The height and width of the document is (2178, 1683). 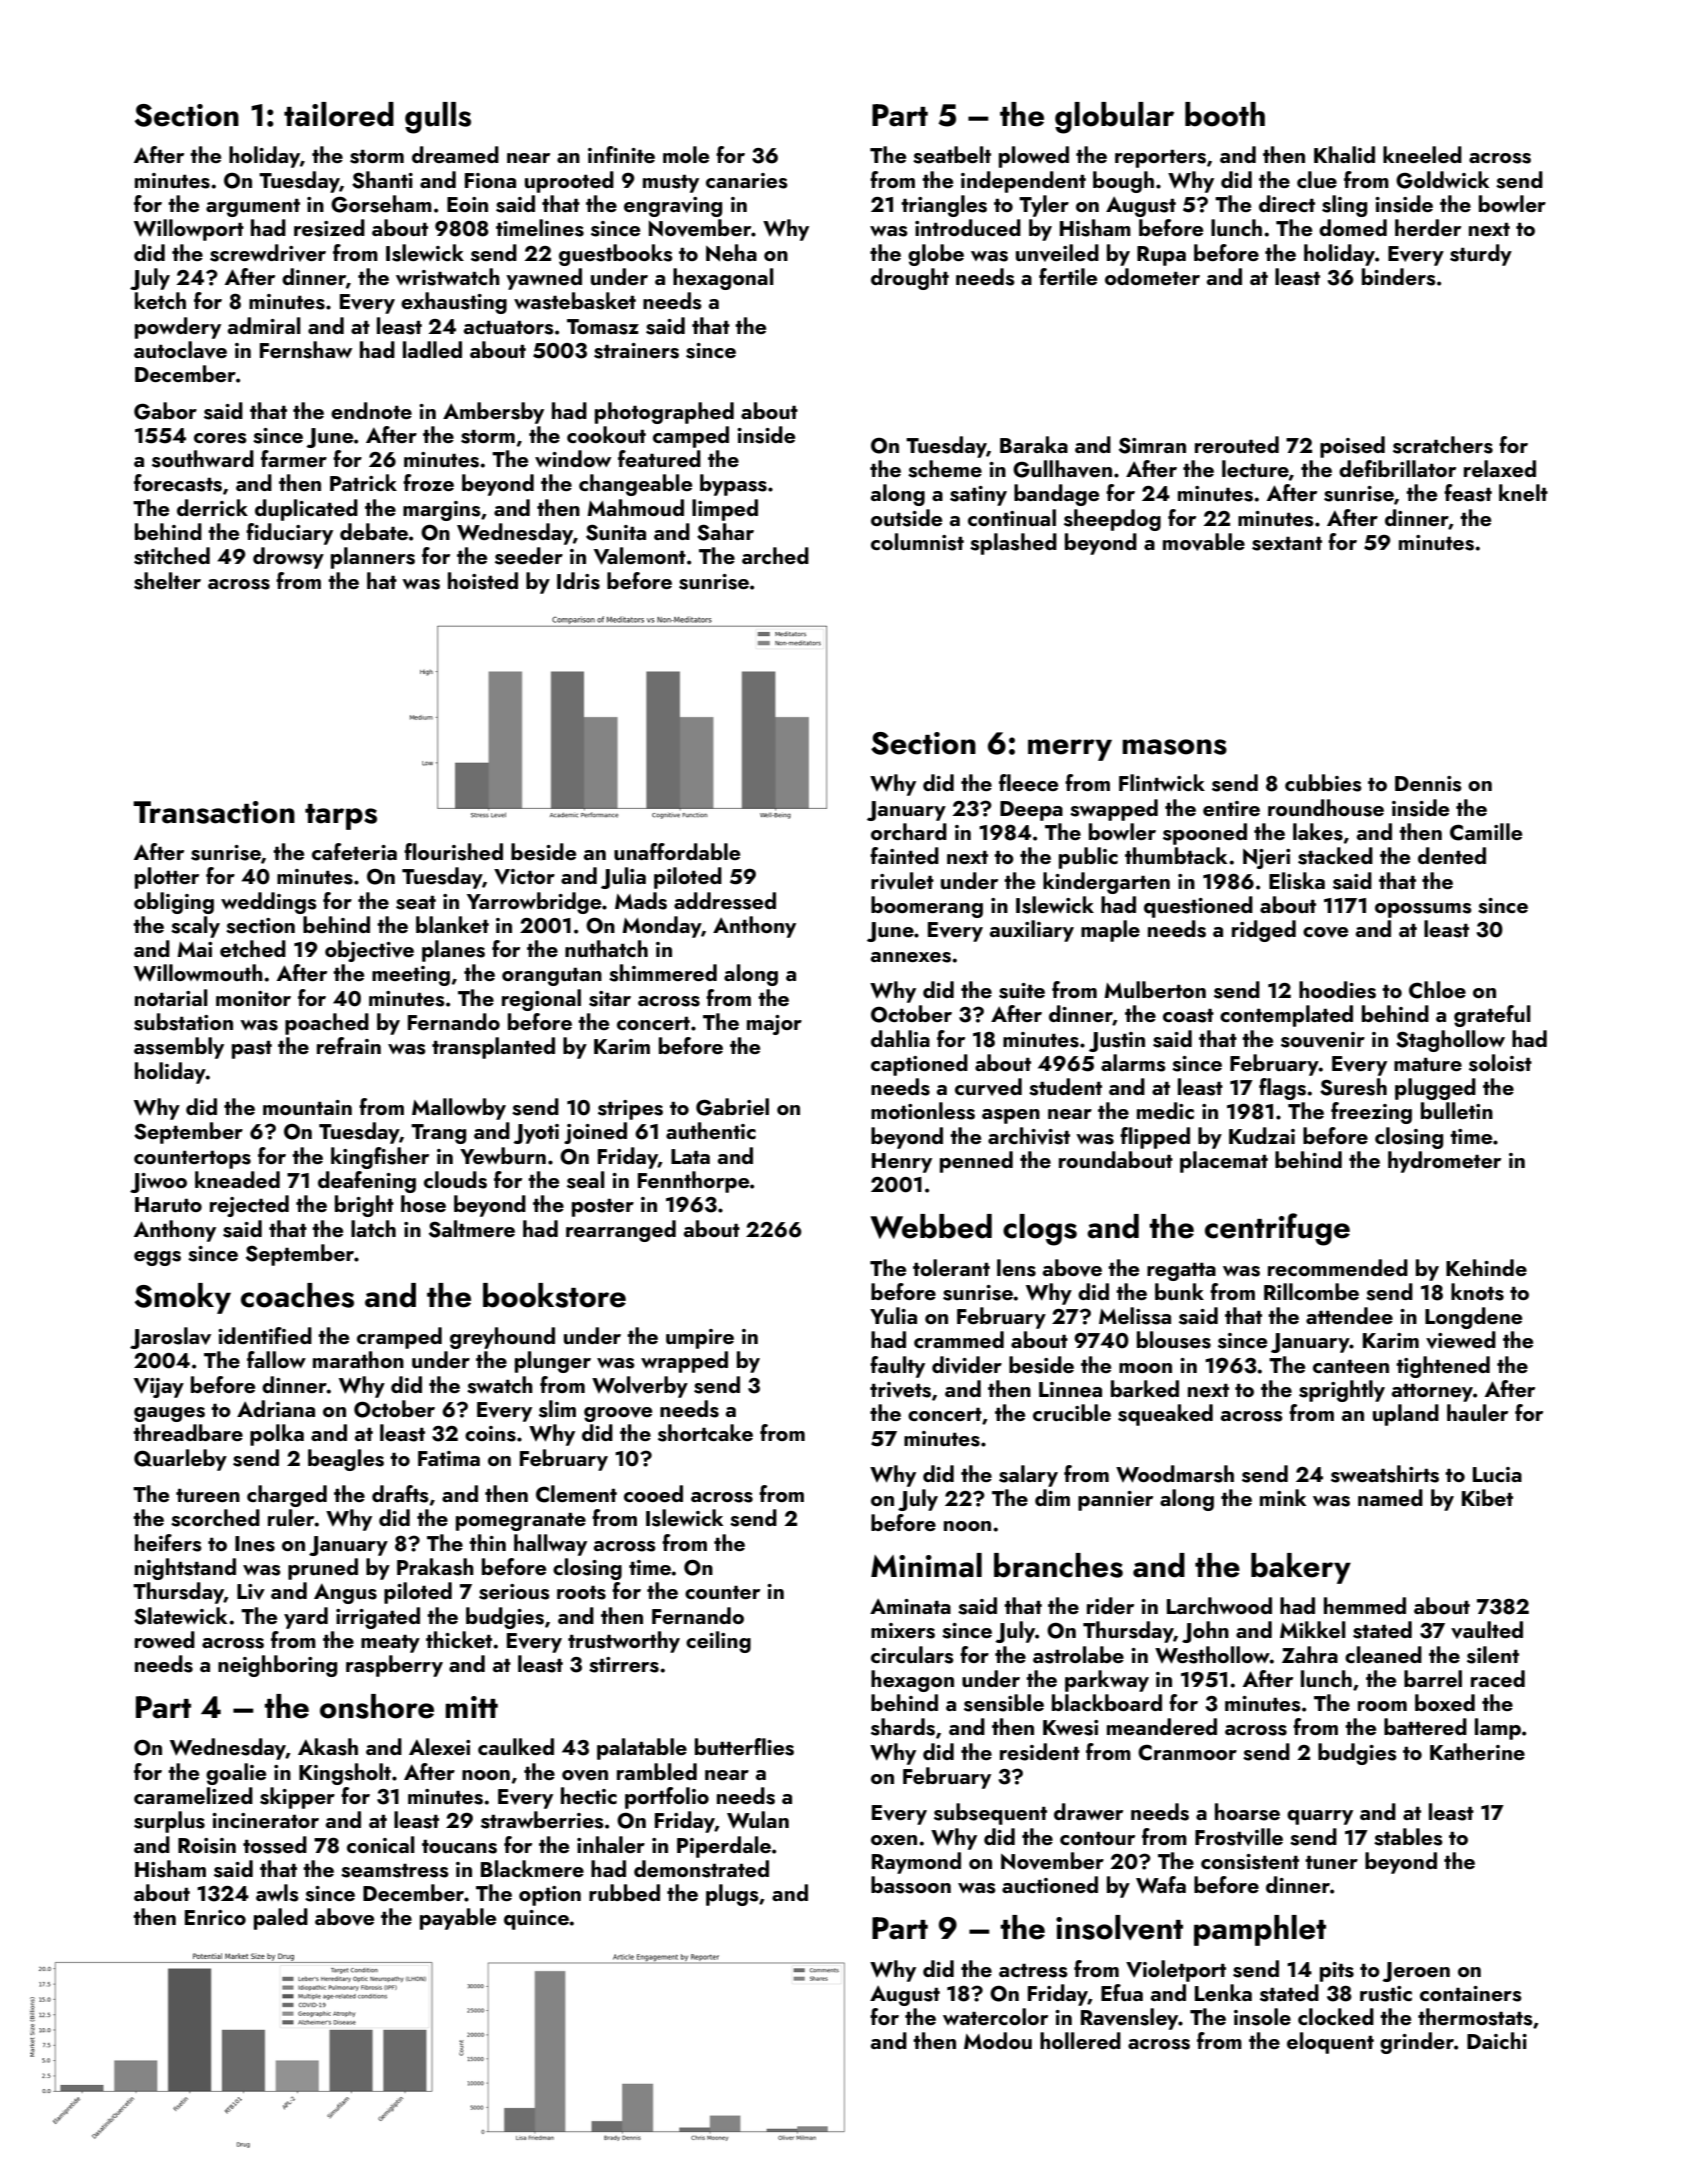 What do you see at coordinates (1225, 114) in the document?
I see `booth` at bounding box center [1225, 114].
